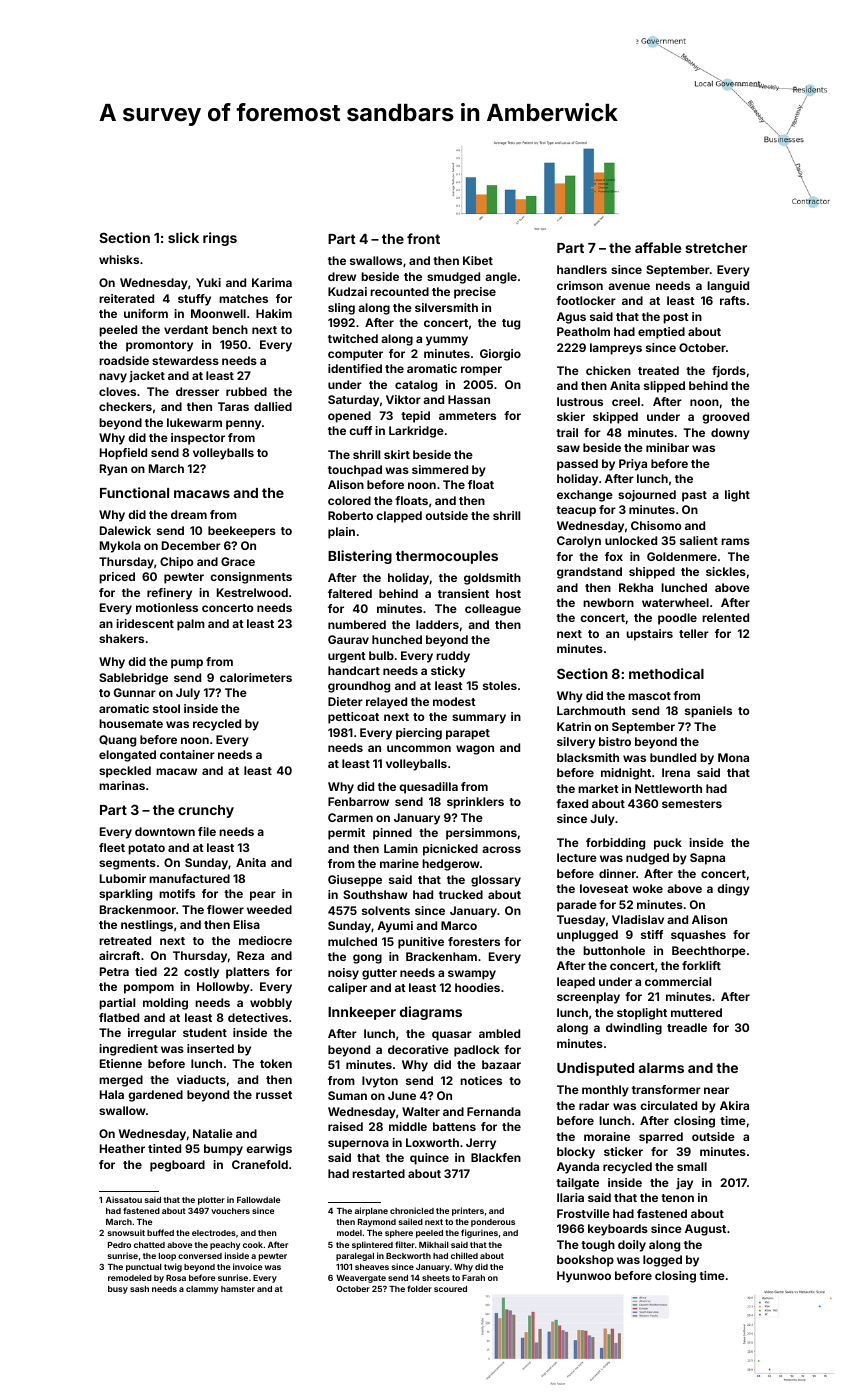  I want to click on checkers, so click(125, 406).
